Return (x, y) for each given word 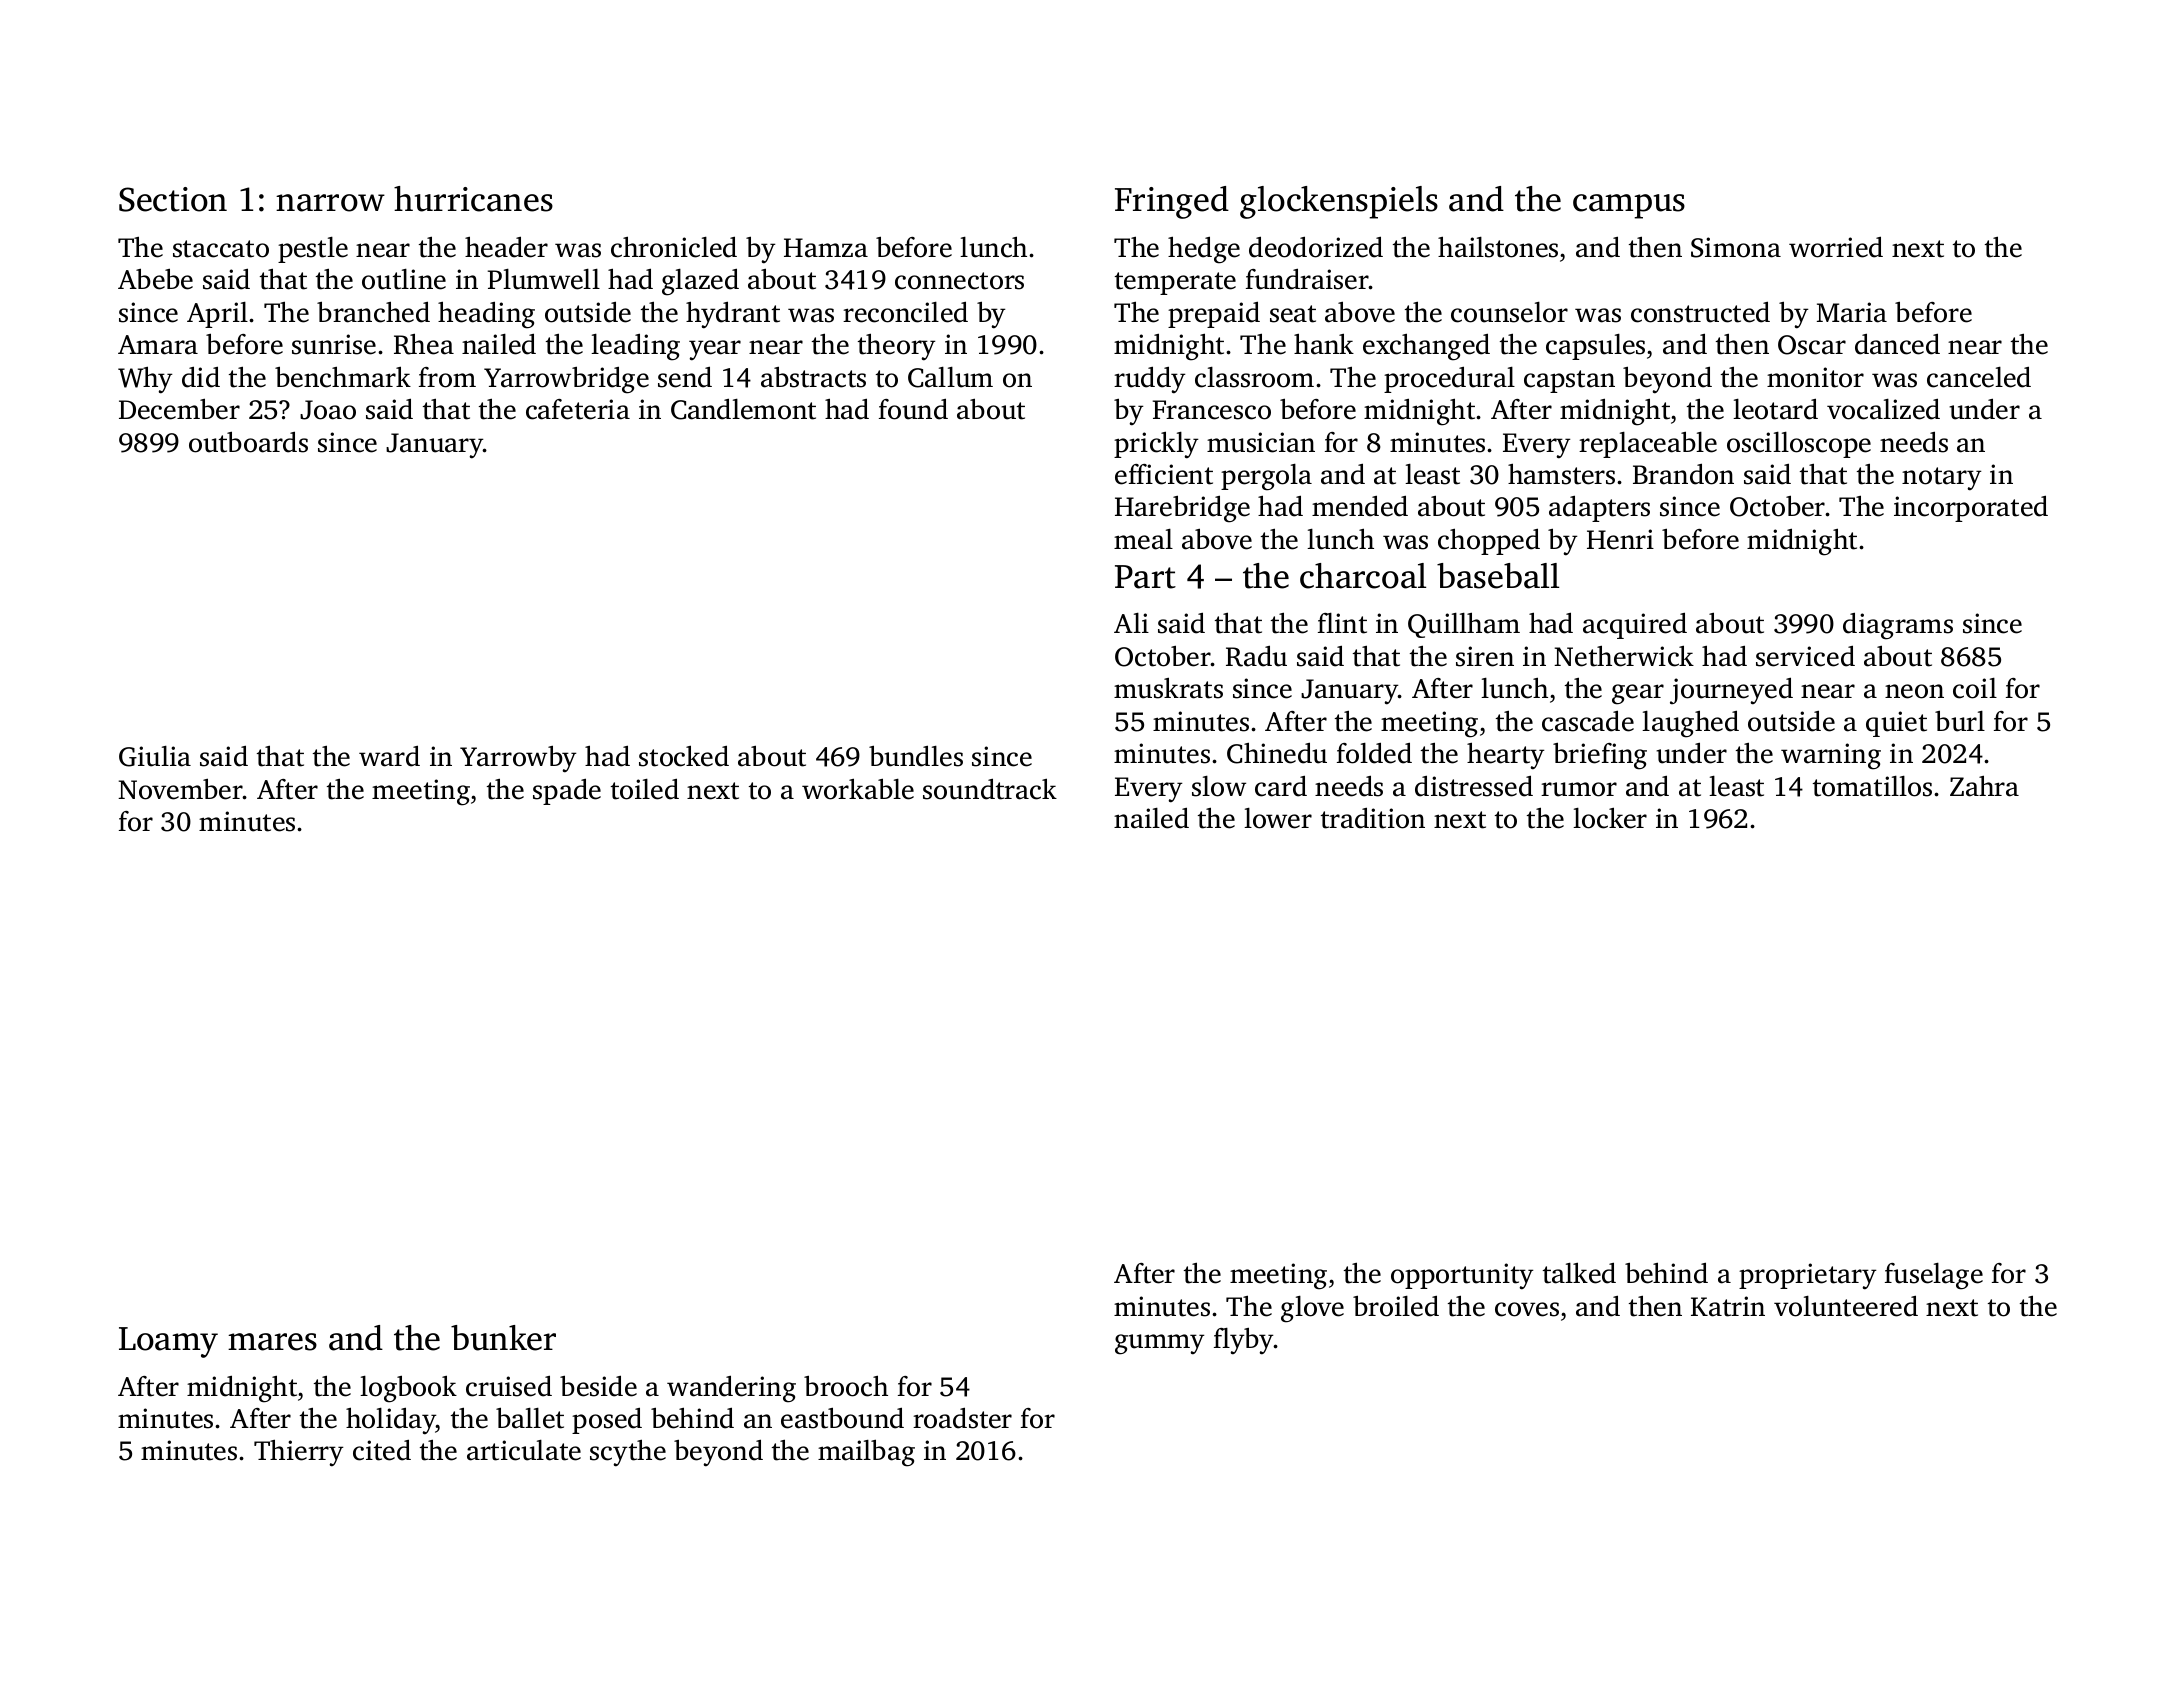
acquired (1635, 625)
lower (1278, 818)
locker (1610, 818)
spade (567, 791)
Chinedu (1277, 753)
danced (1897, 344)
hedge (1204, 250)
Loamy (168, 1342)
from (447, 377)
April (217, 315)
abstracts (813, 377)
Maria (1852, 312)
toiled (645, 789)
